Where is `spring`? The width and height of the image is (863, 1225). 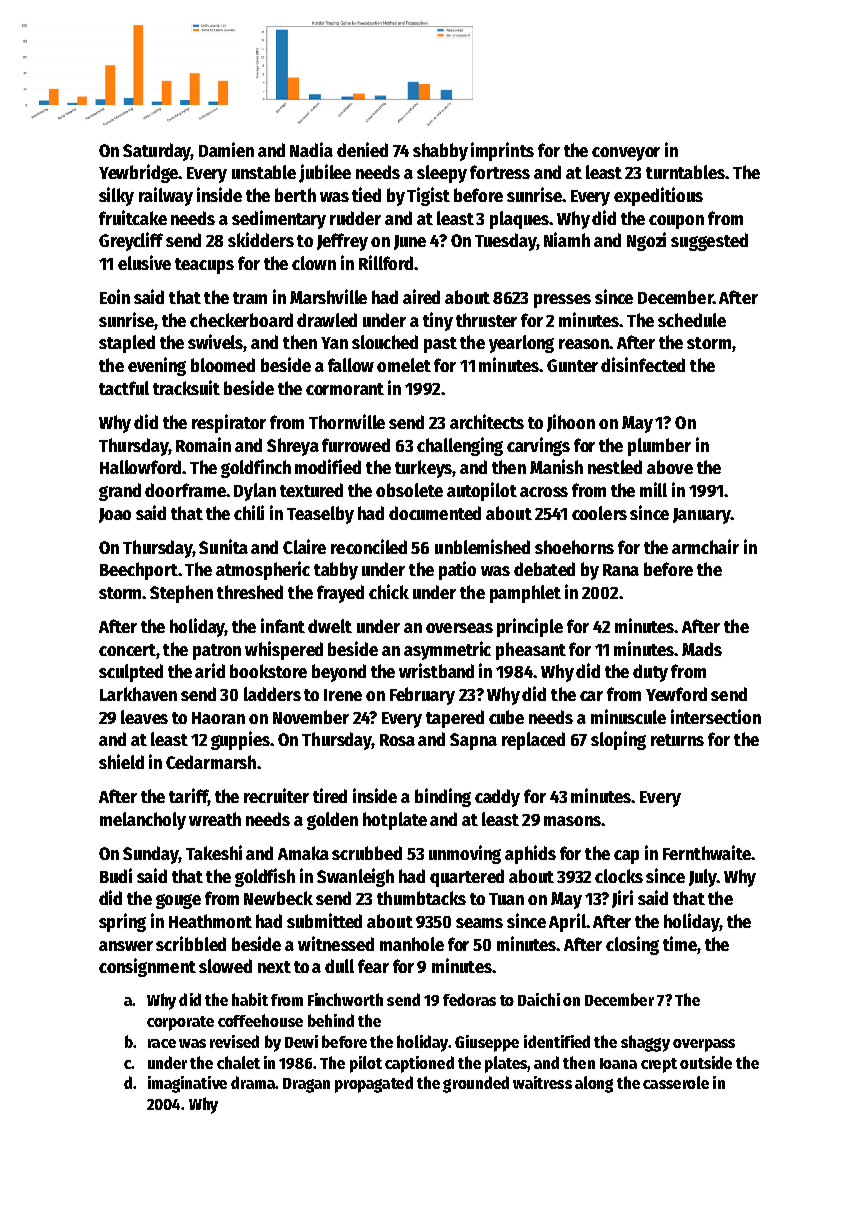 spring is located at coordinates (122, 922).
